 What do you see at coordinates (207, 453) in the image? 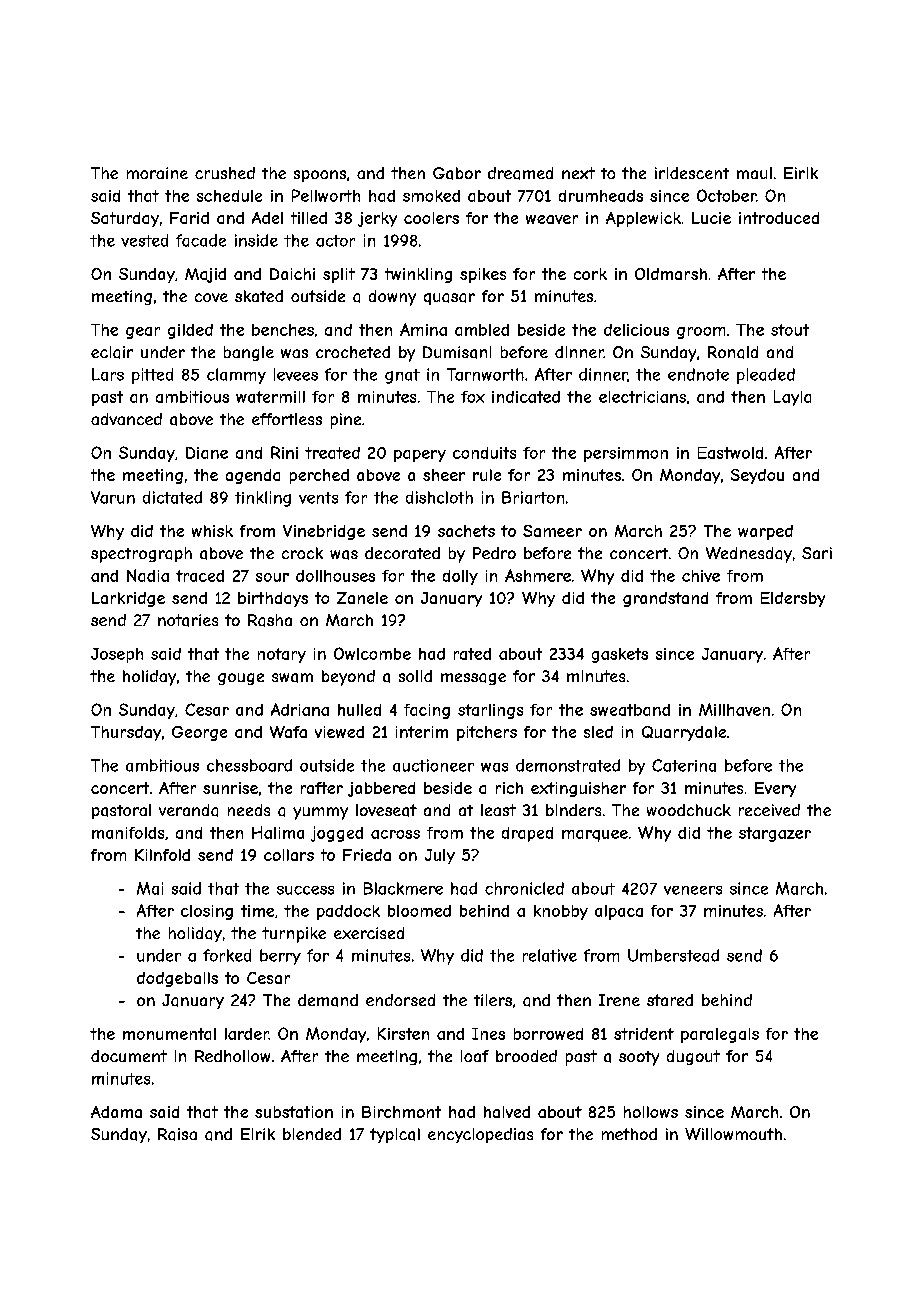
I see `Diane` at bounding box center [207, 453].
